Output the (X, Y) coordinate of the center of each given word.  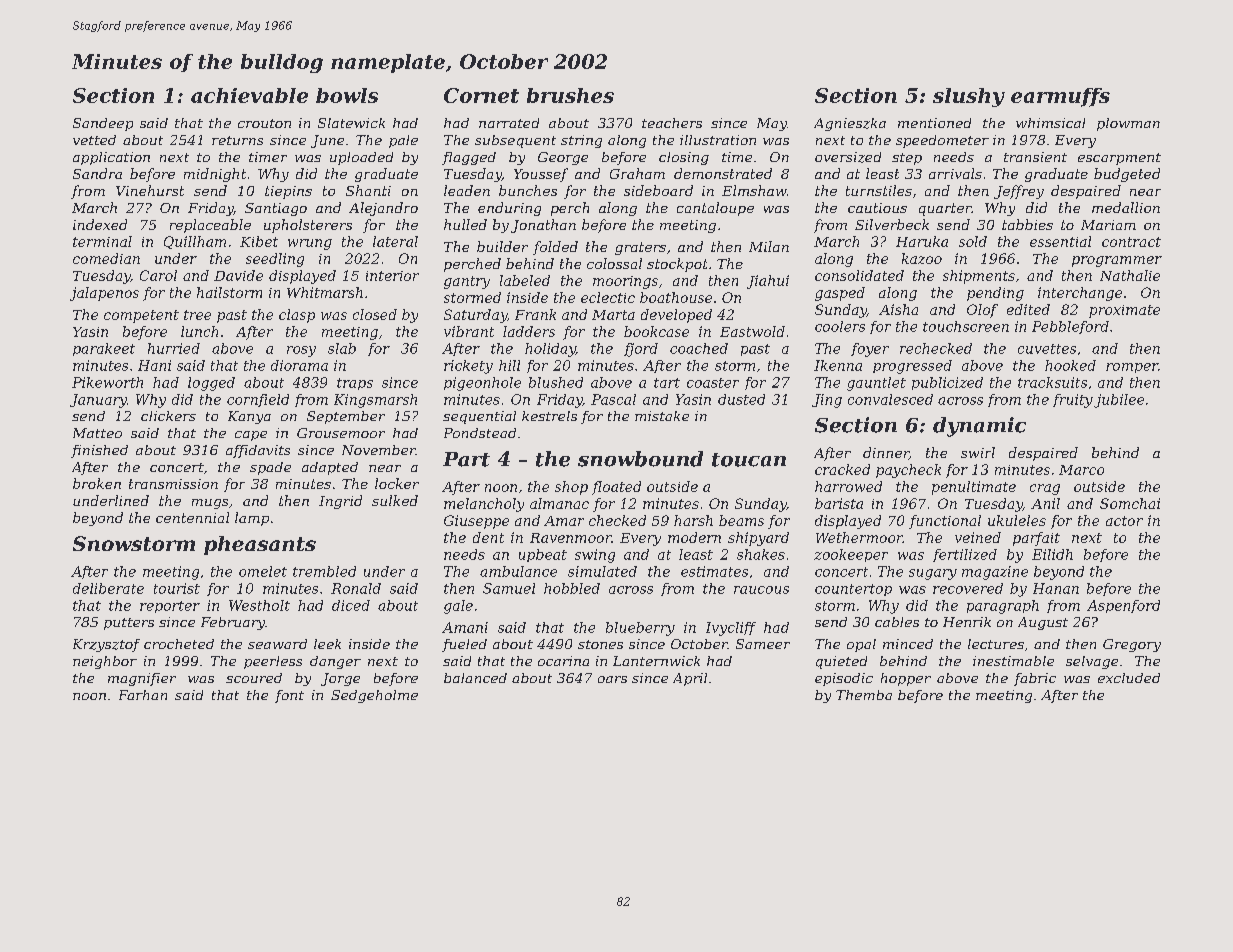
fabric (1035, 679)
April (690, 679)
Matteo (97, 433)
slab (342, 348)
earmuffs (1060, 97)
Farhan (143, 695)
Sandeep (103, 124)
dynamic (979, 427)
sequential (479, 417)
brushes (570, 95)
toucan (749, 460)
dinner (886, 453)
